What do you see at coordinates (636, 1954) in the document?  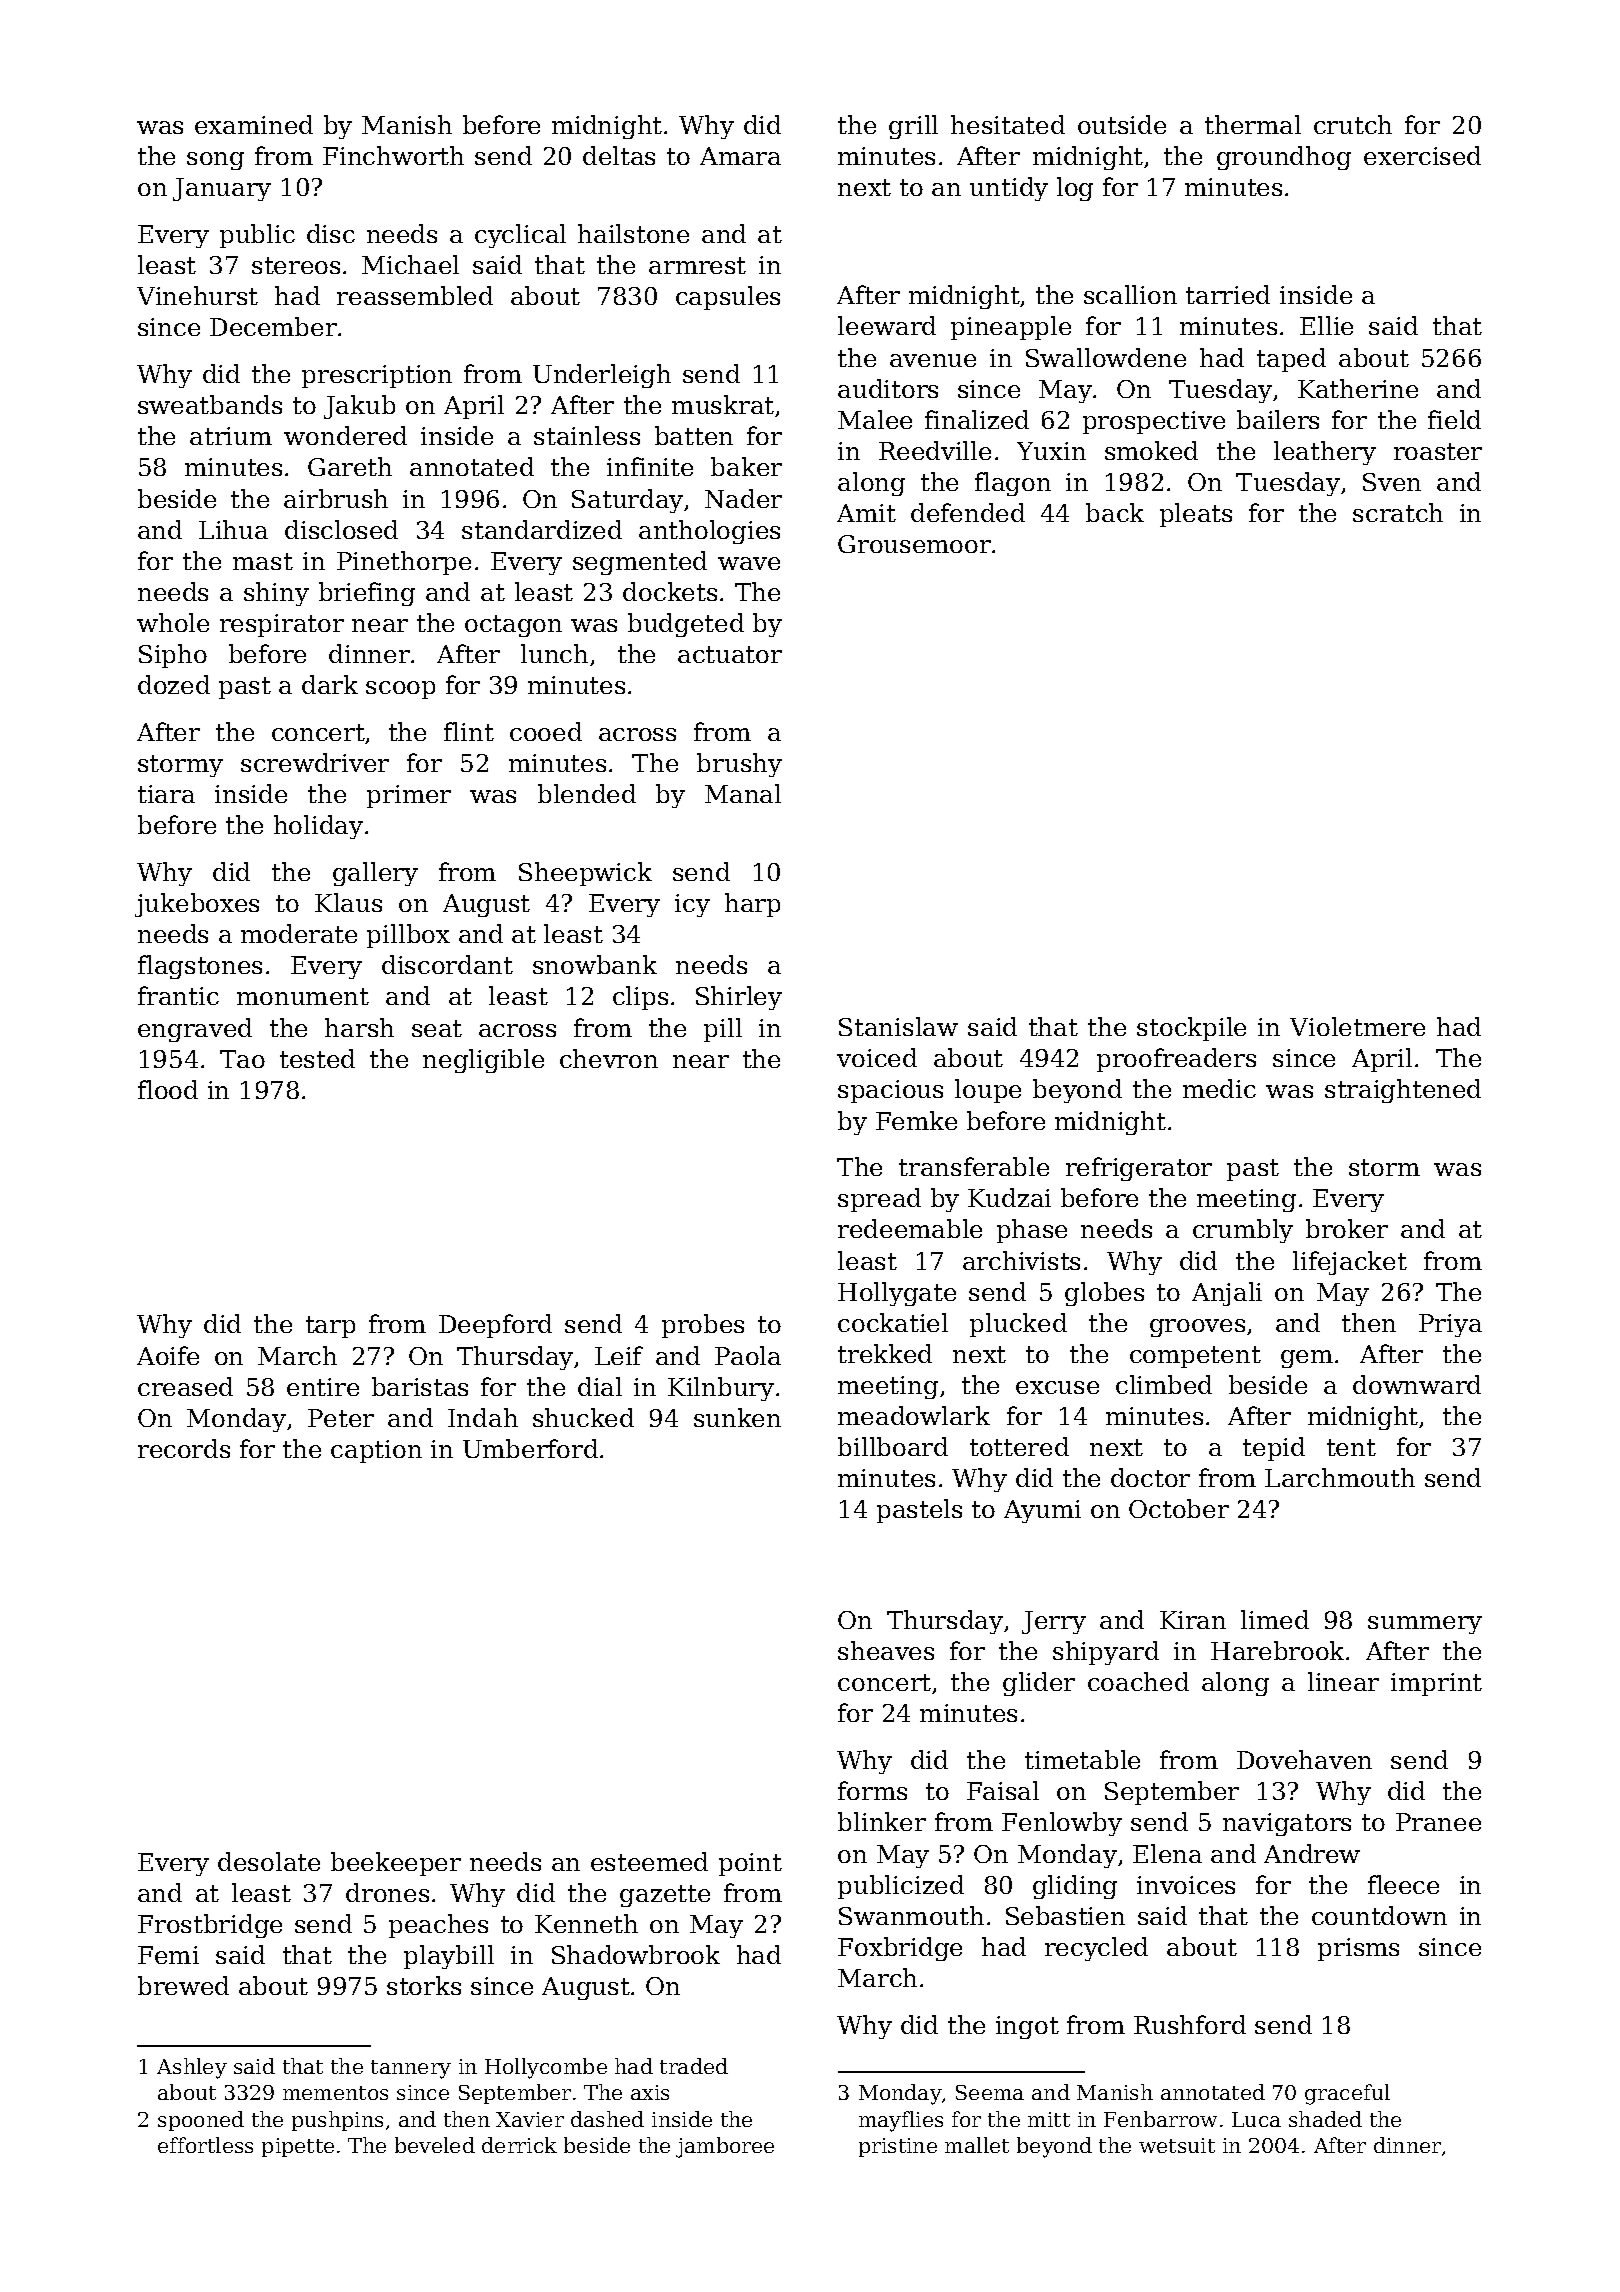 I see `Shadowbrook` at bounding box center [636, 1954].
